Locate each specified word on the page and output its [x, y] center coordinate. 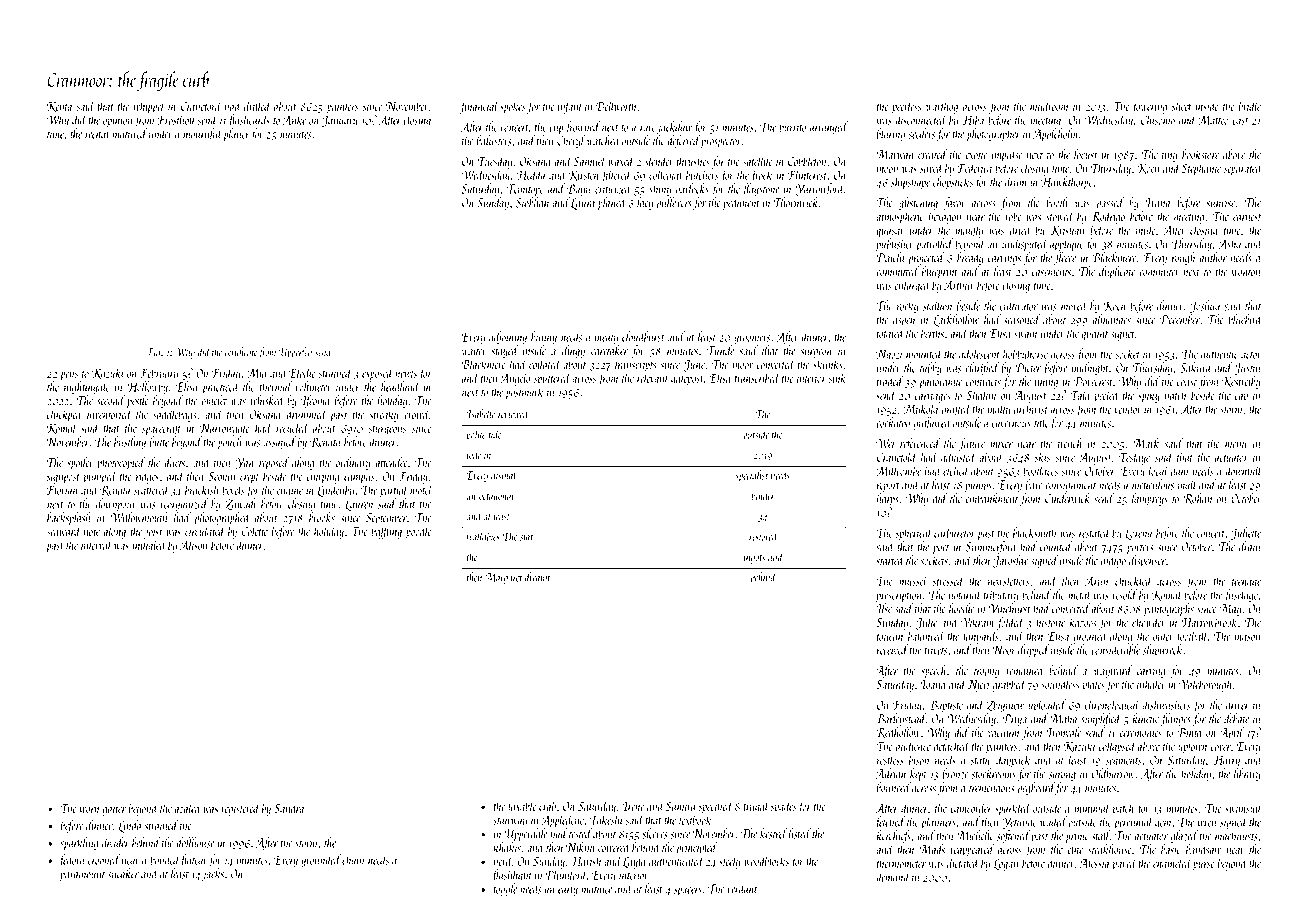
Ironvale [1064, 732]
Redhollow [898, 732]
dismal [504, 475]
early [568, 889]
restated [1095, 532]
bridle [1250, 105]
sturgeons [387, 431]
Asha [1229, 243]
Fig [153, 353]
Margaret [503, 578]
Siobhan [532, 202]
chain [353, 859]
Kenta [59, 107]
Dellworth [617, 105]
